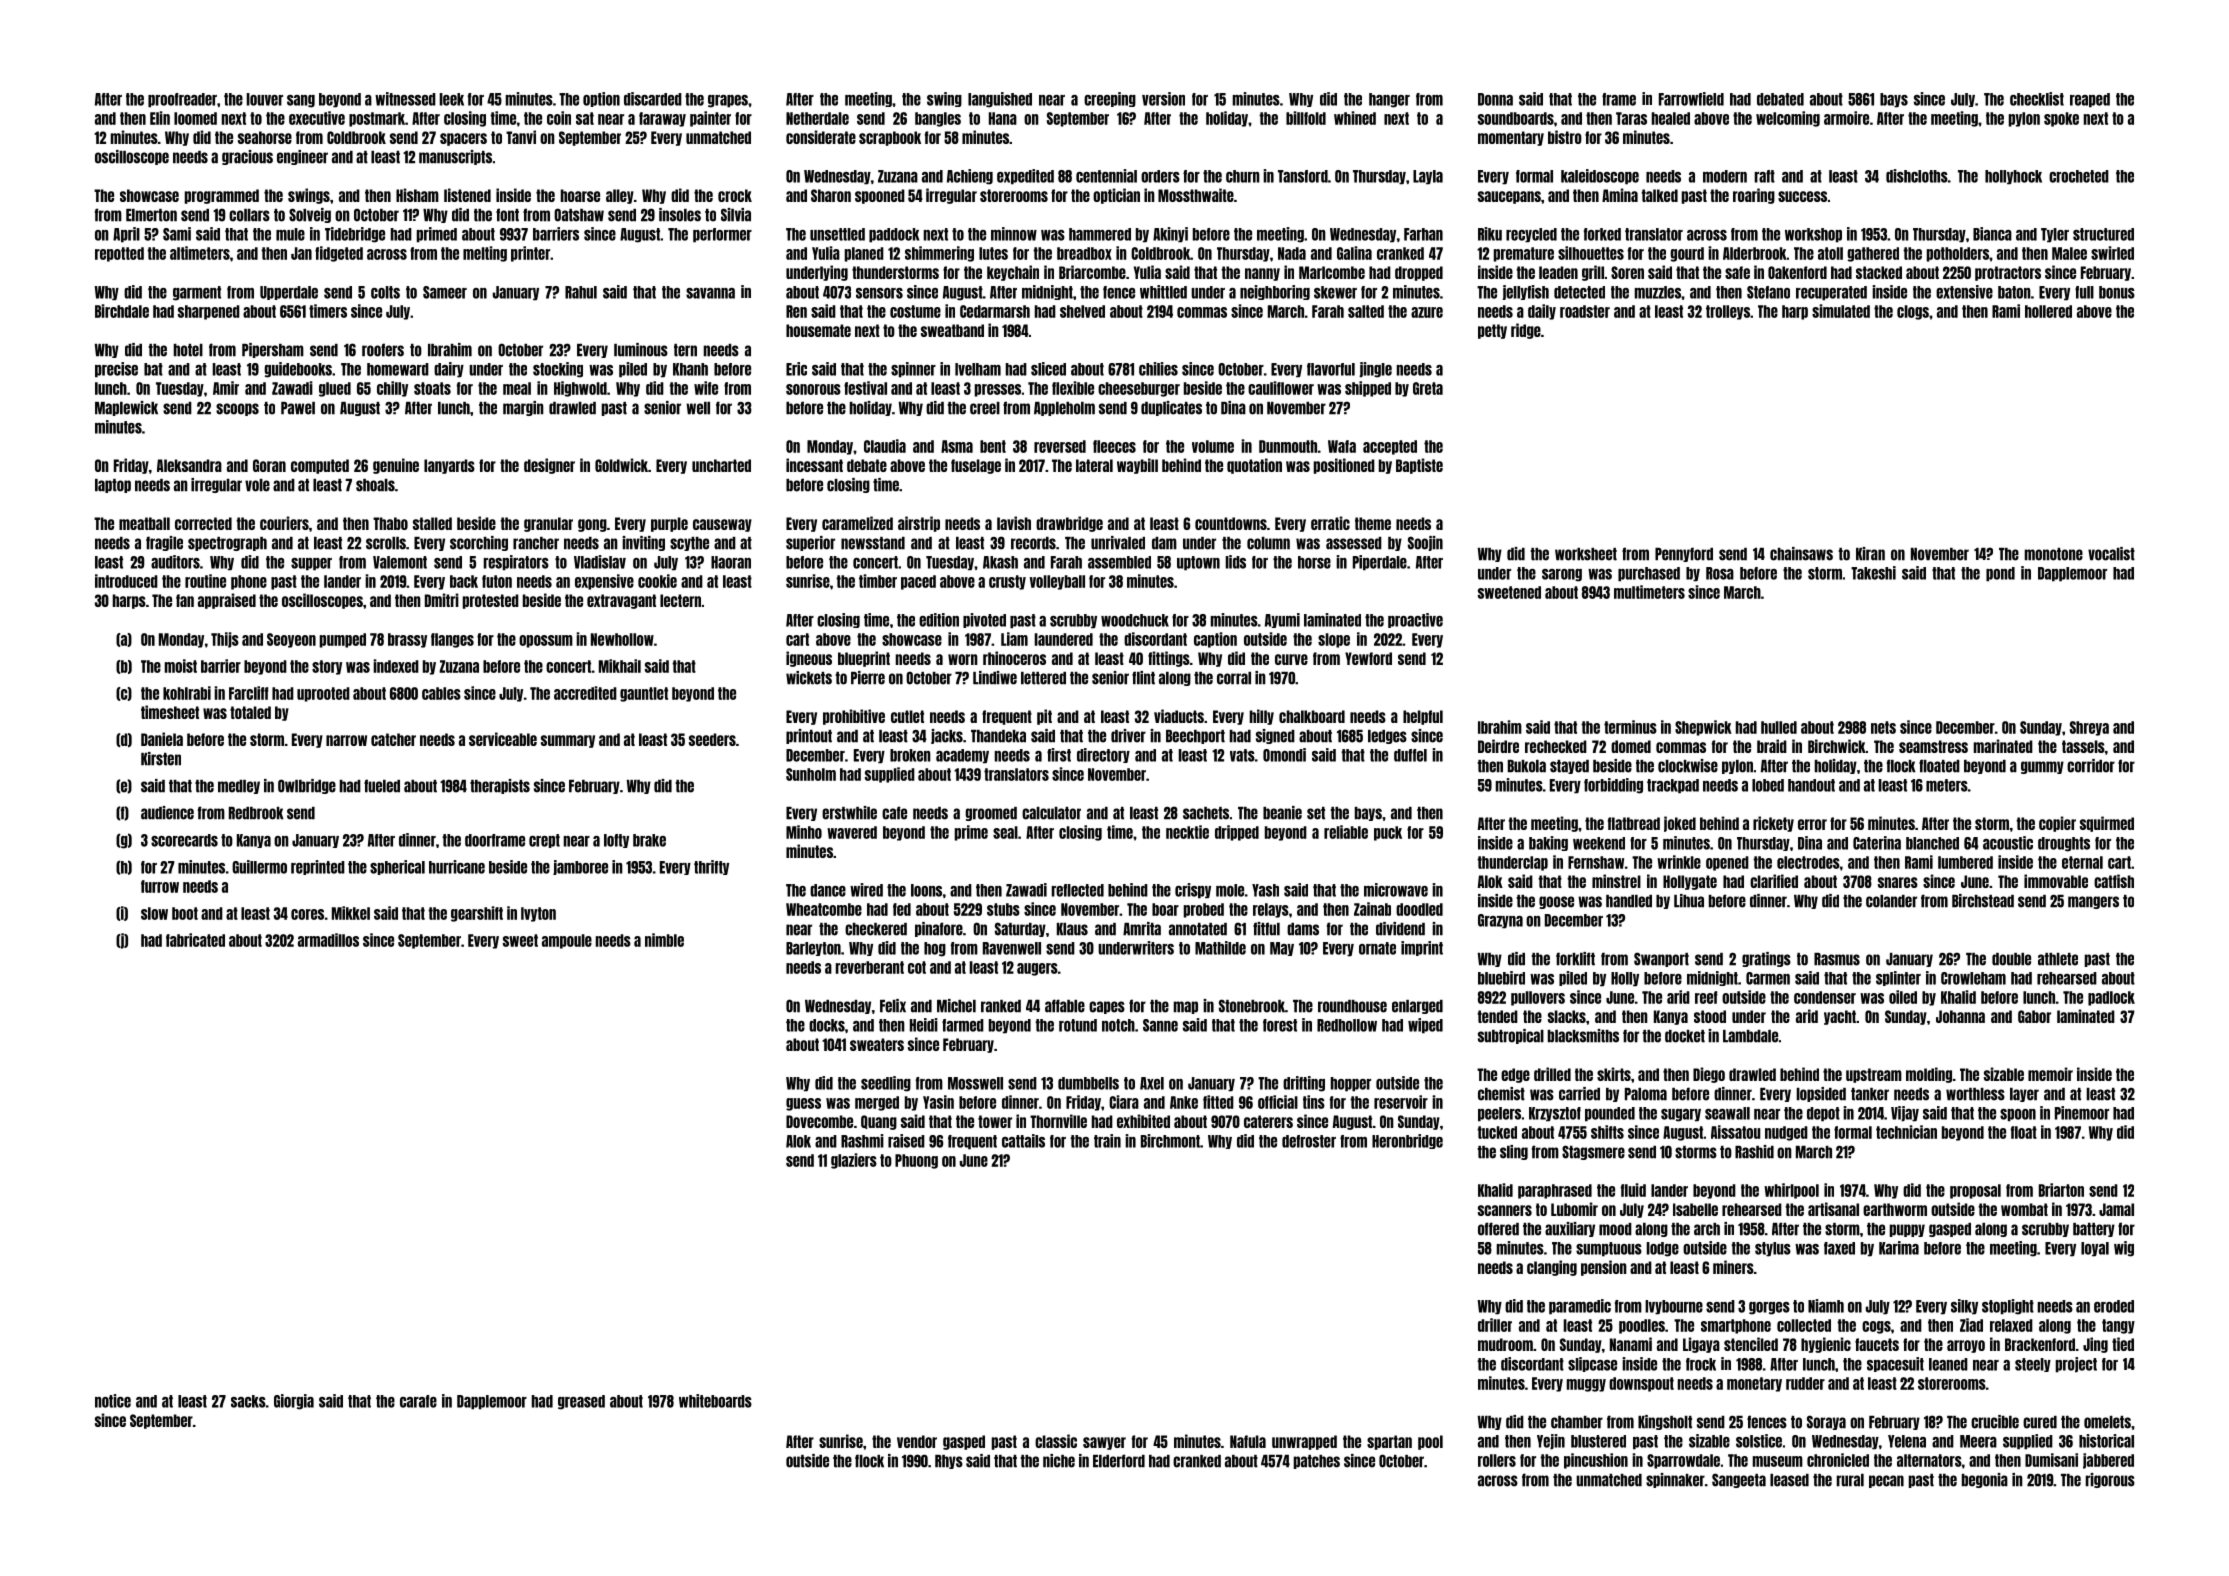 This screenshot has width=2229, height=1576. Describe the element at coordinates (1720, 573) in the screenshot. I see `Rosa` at that location.
